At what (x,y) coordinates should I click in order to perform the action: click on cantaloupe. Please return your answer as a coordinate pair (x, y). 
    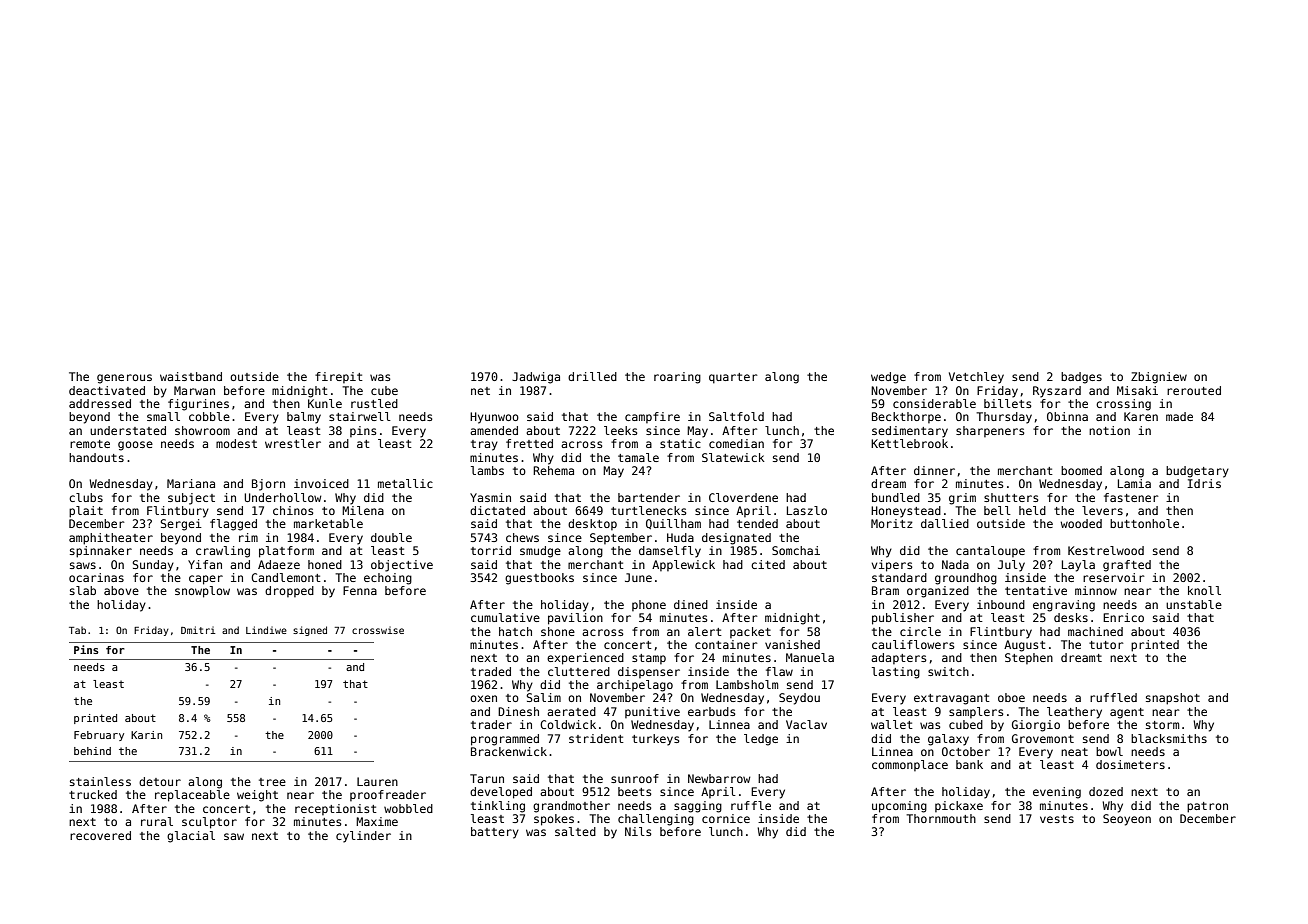
    Looking at the image, I should click on (990, 551).
